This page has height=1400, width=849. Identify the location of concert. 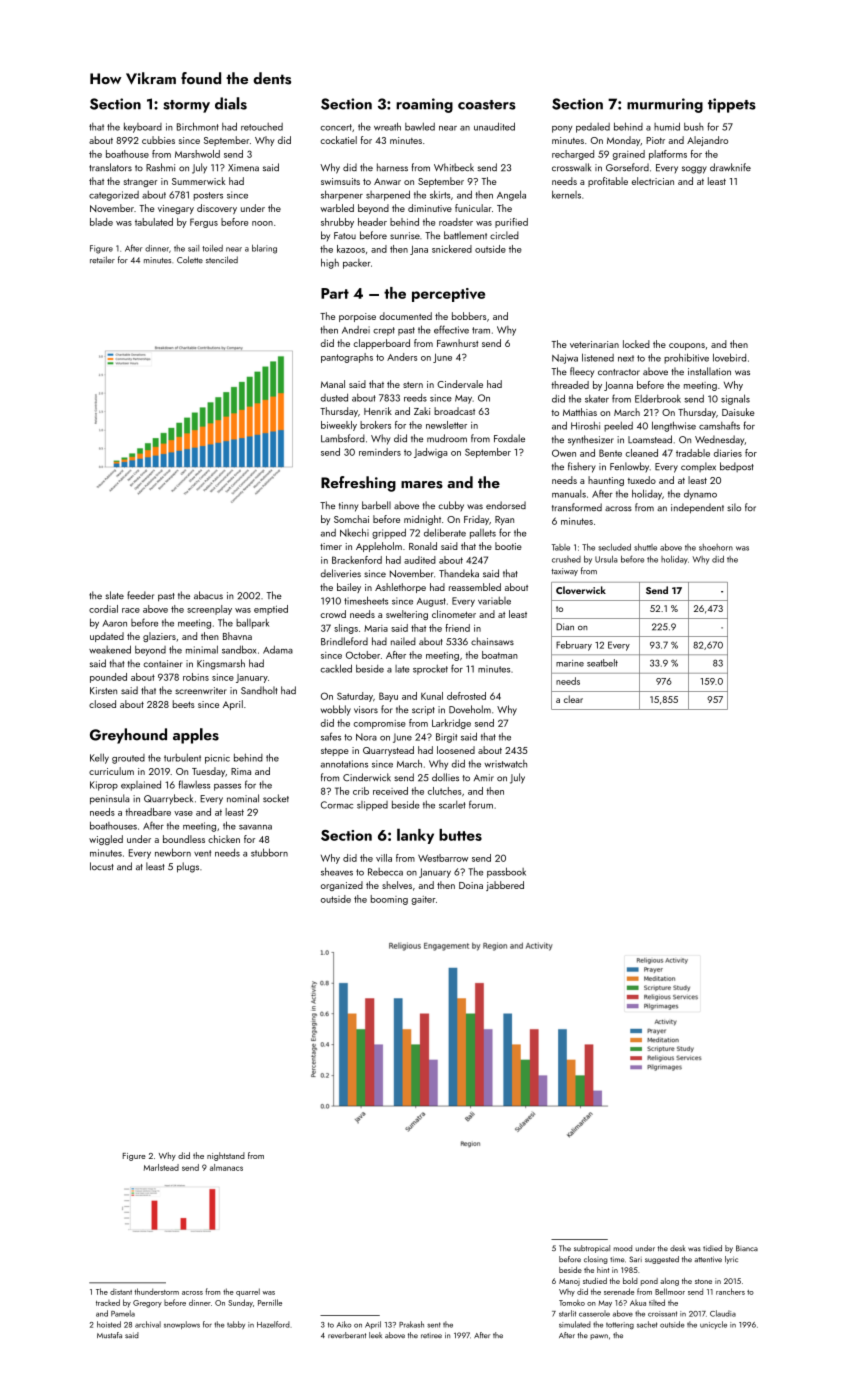
(336, 127).
